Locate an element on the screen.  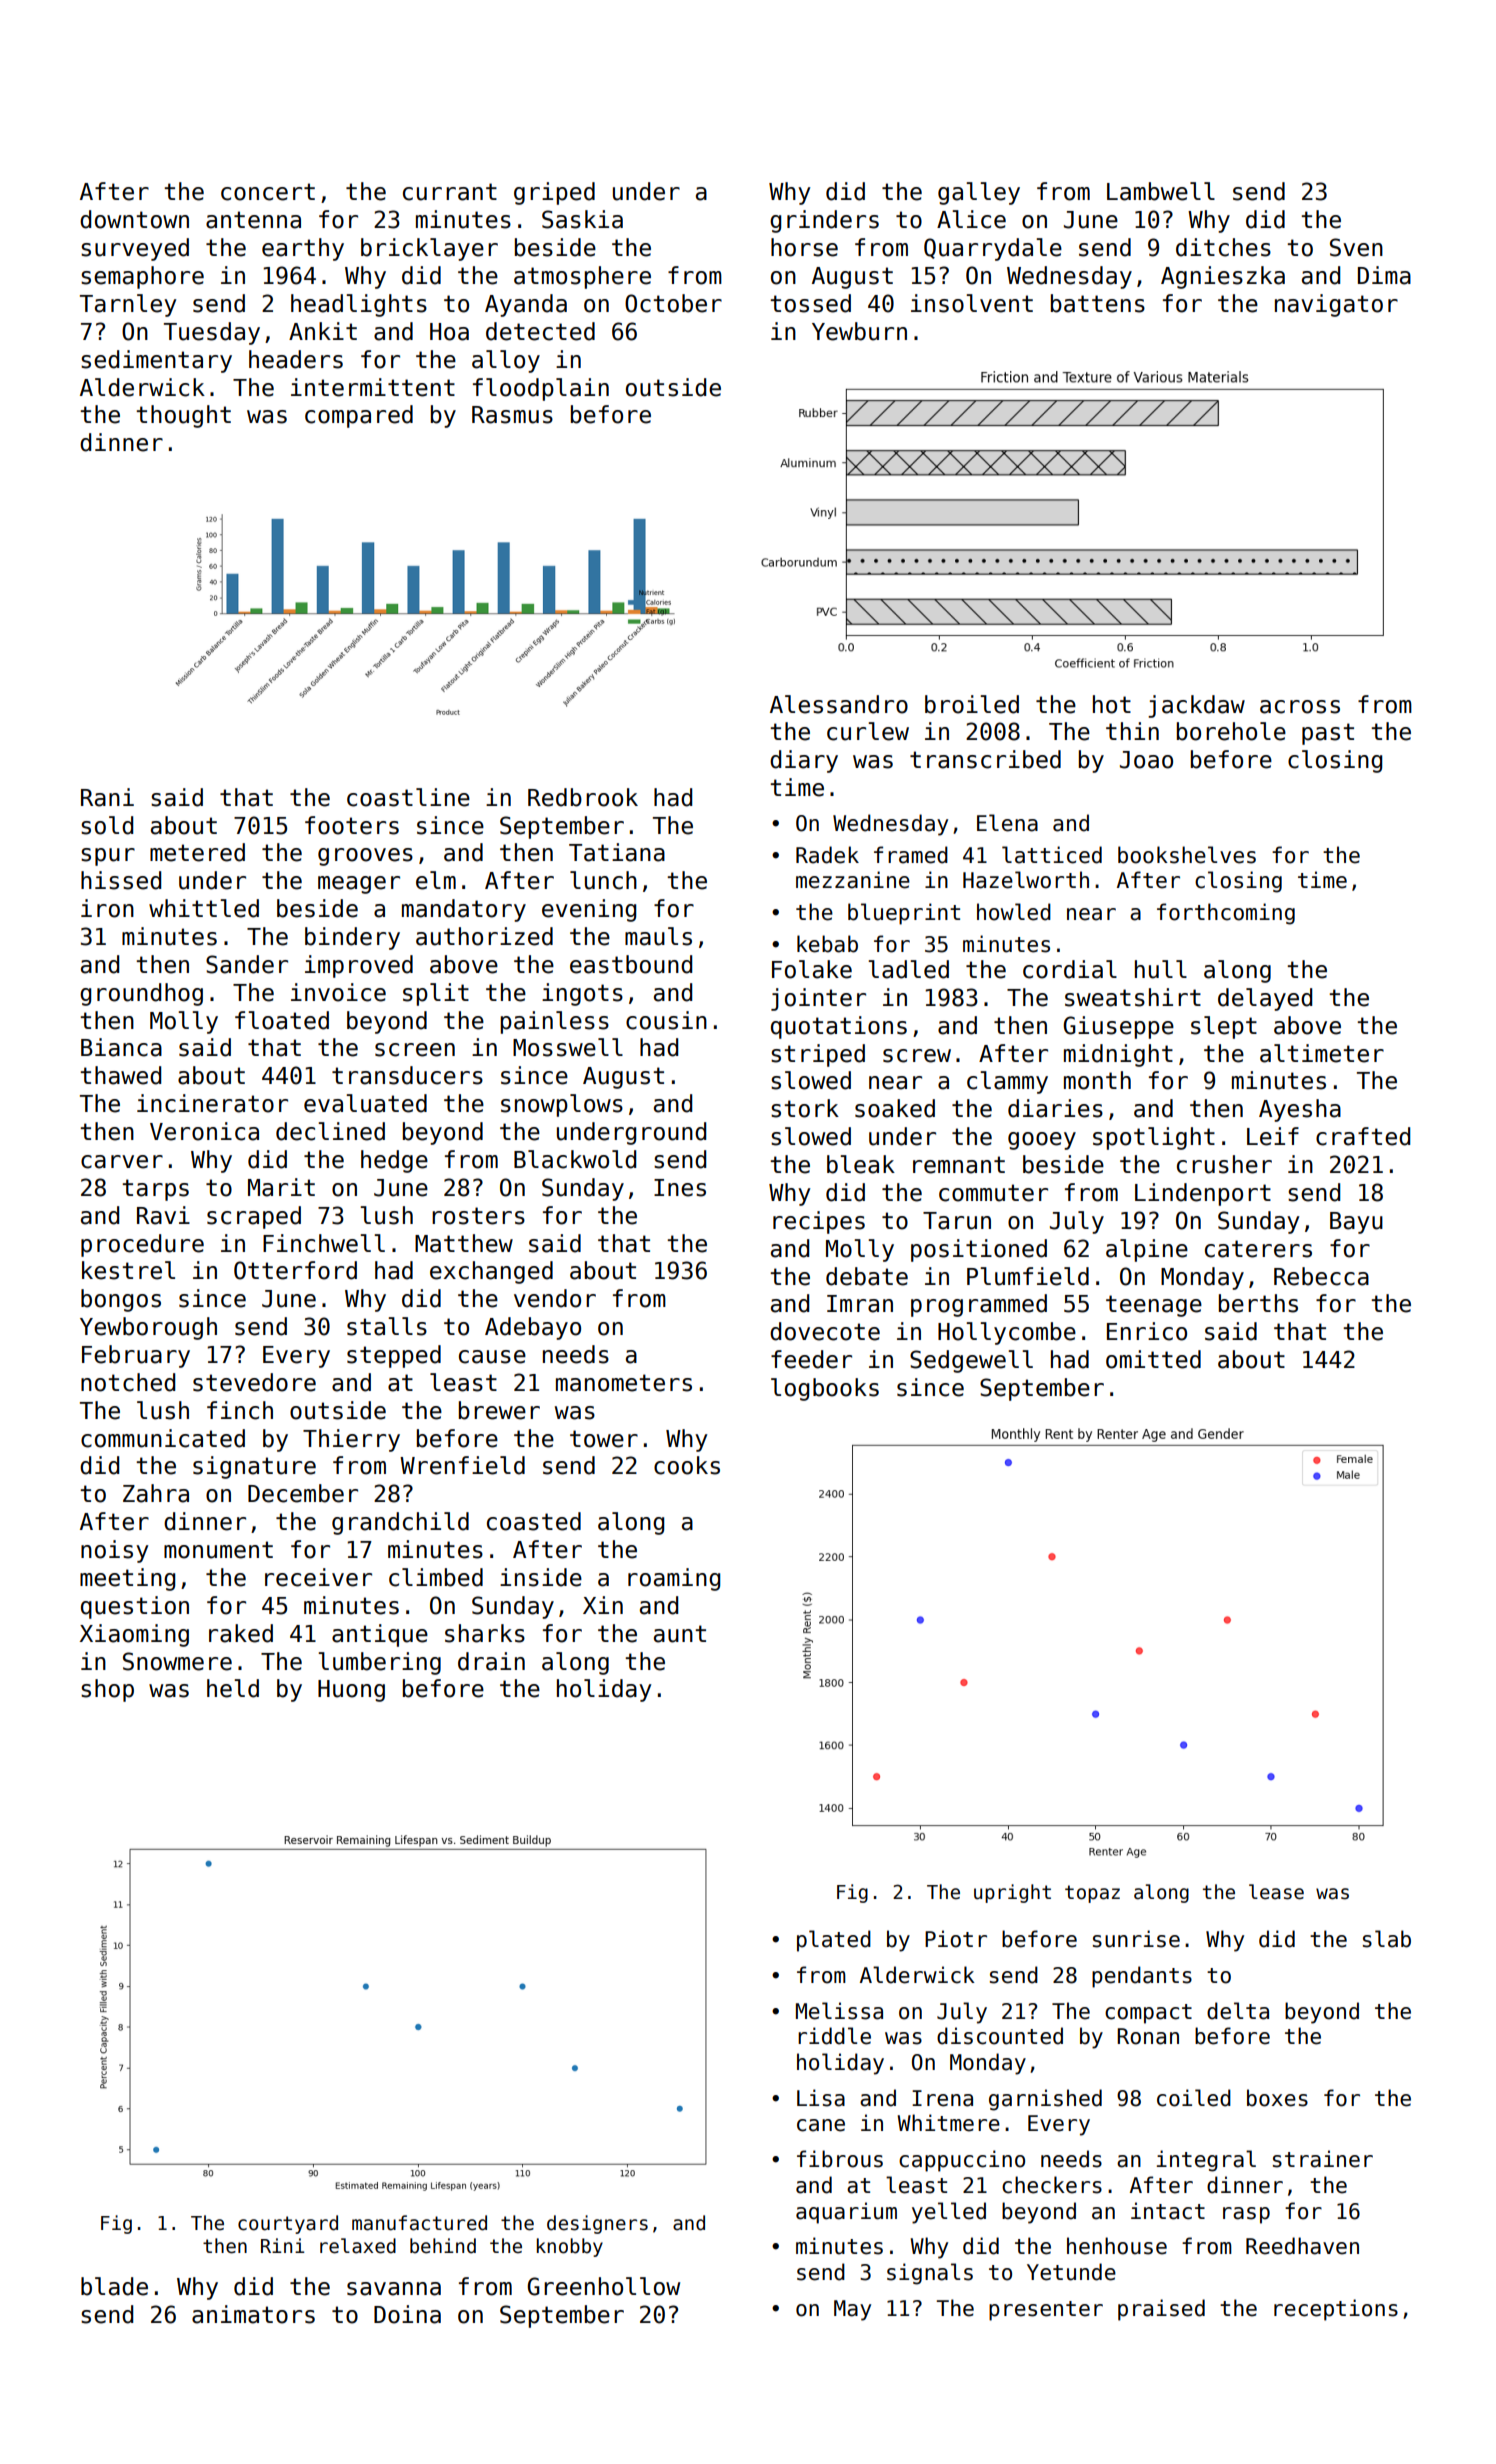
Doina is located at coordinates (407, 2314).
